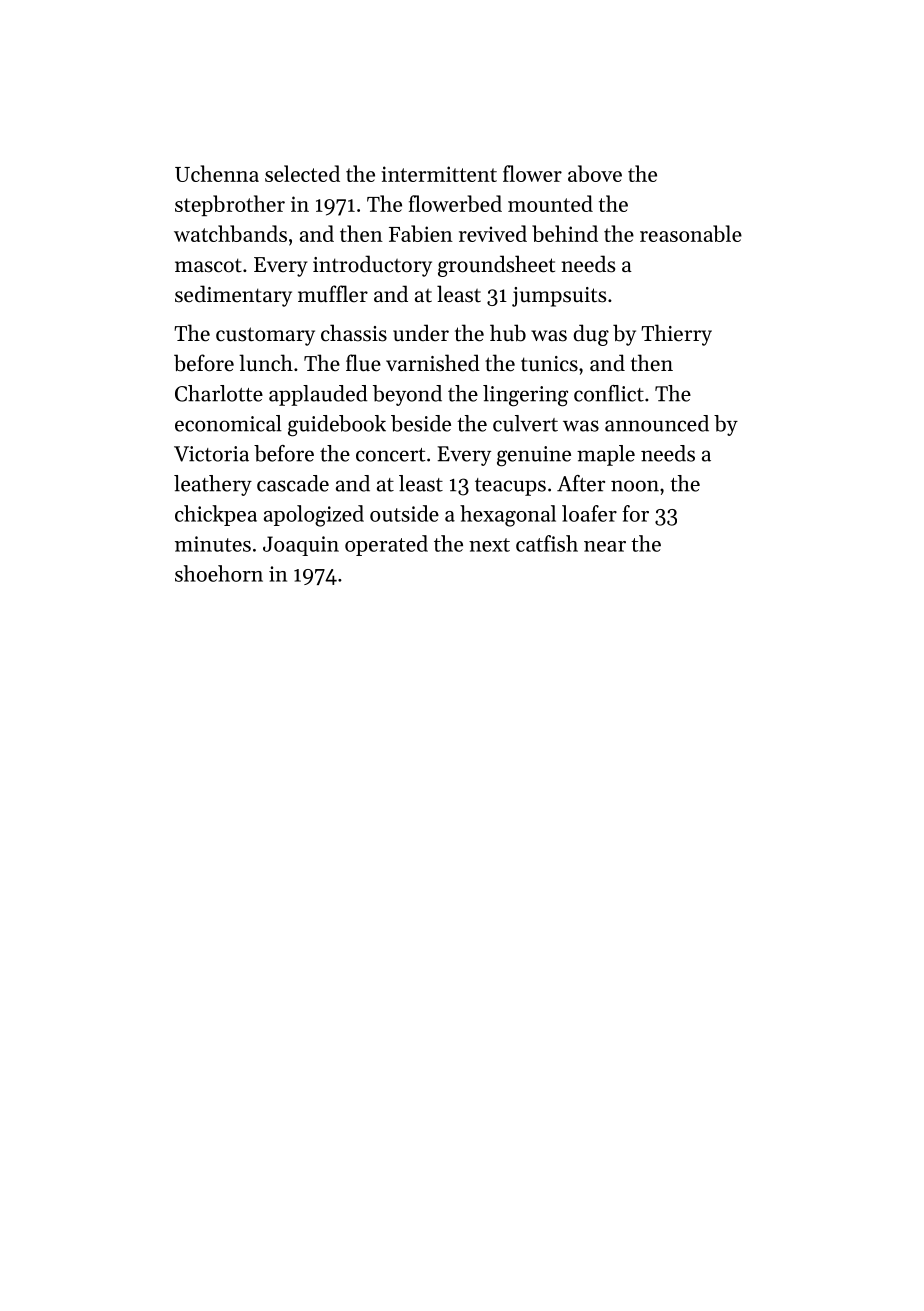  Describe the element at coordinates (333, 294) in the screenshot. I see `muffler` at that location.
